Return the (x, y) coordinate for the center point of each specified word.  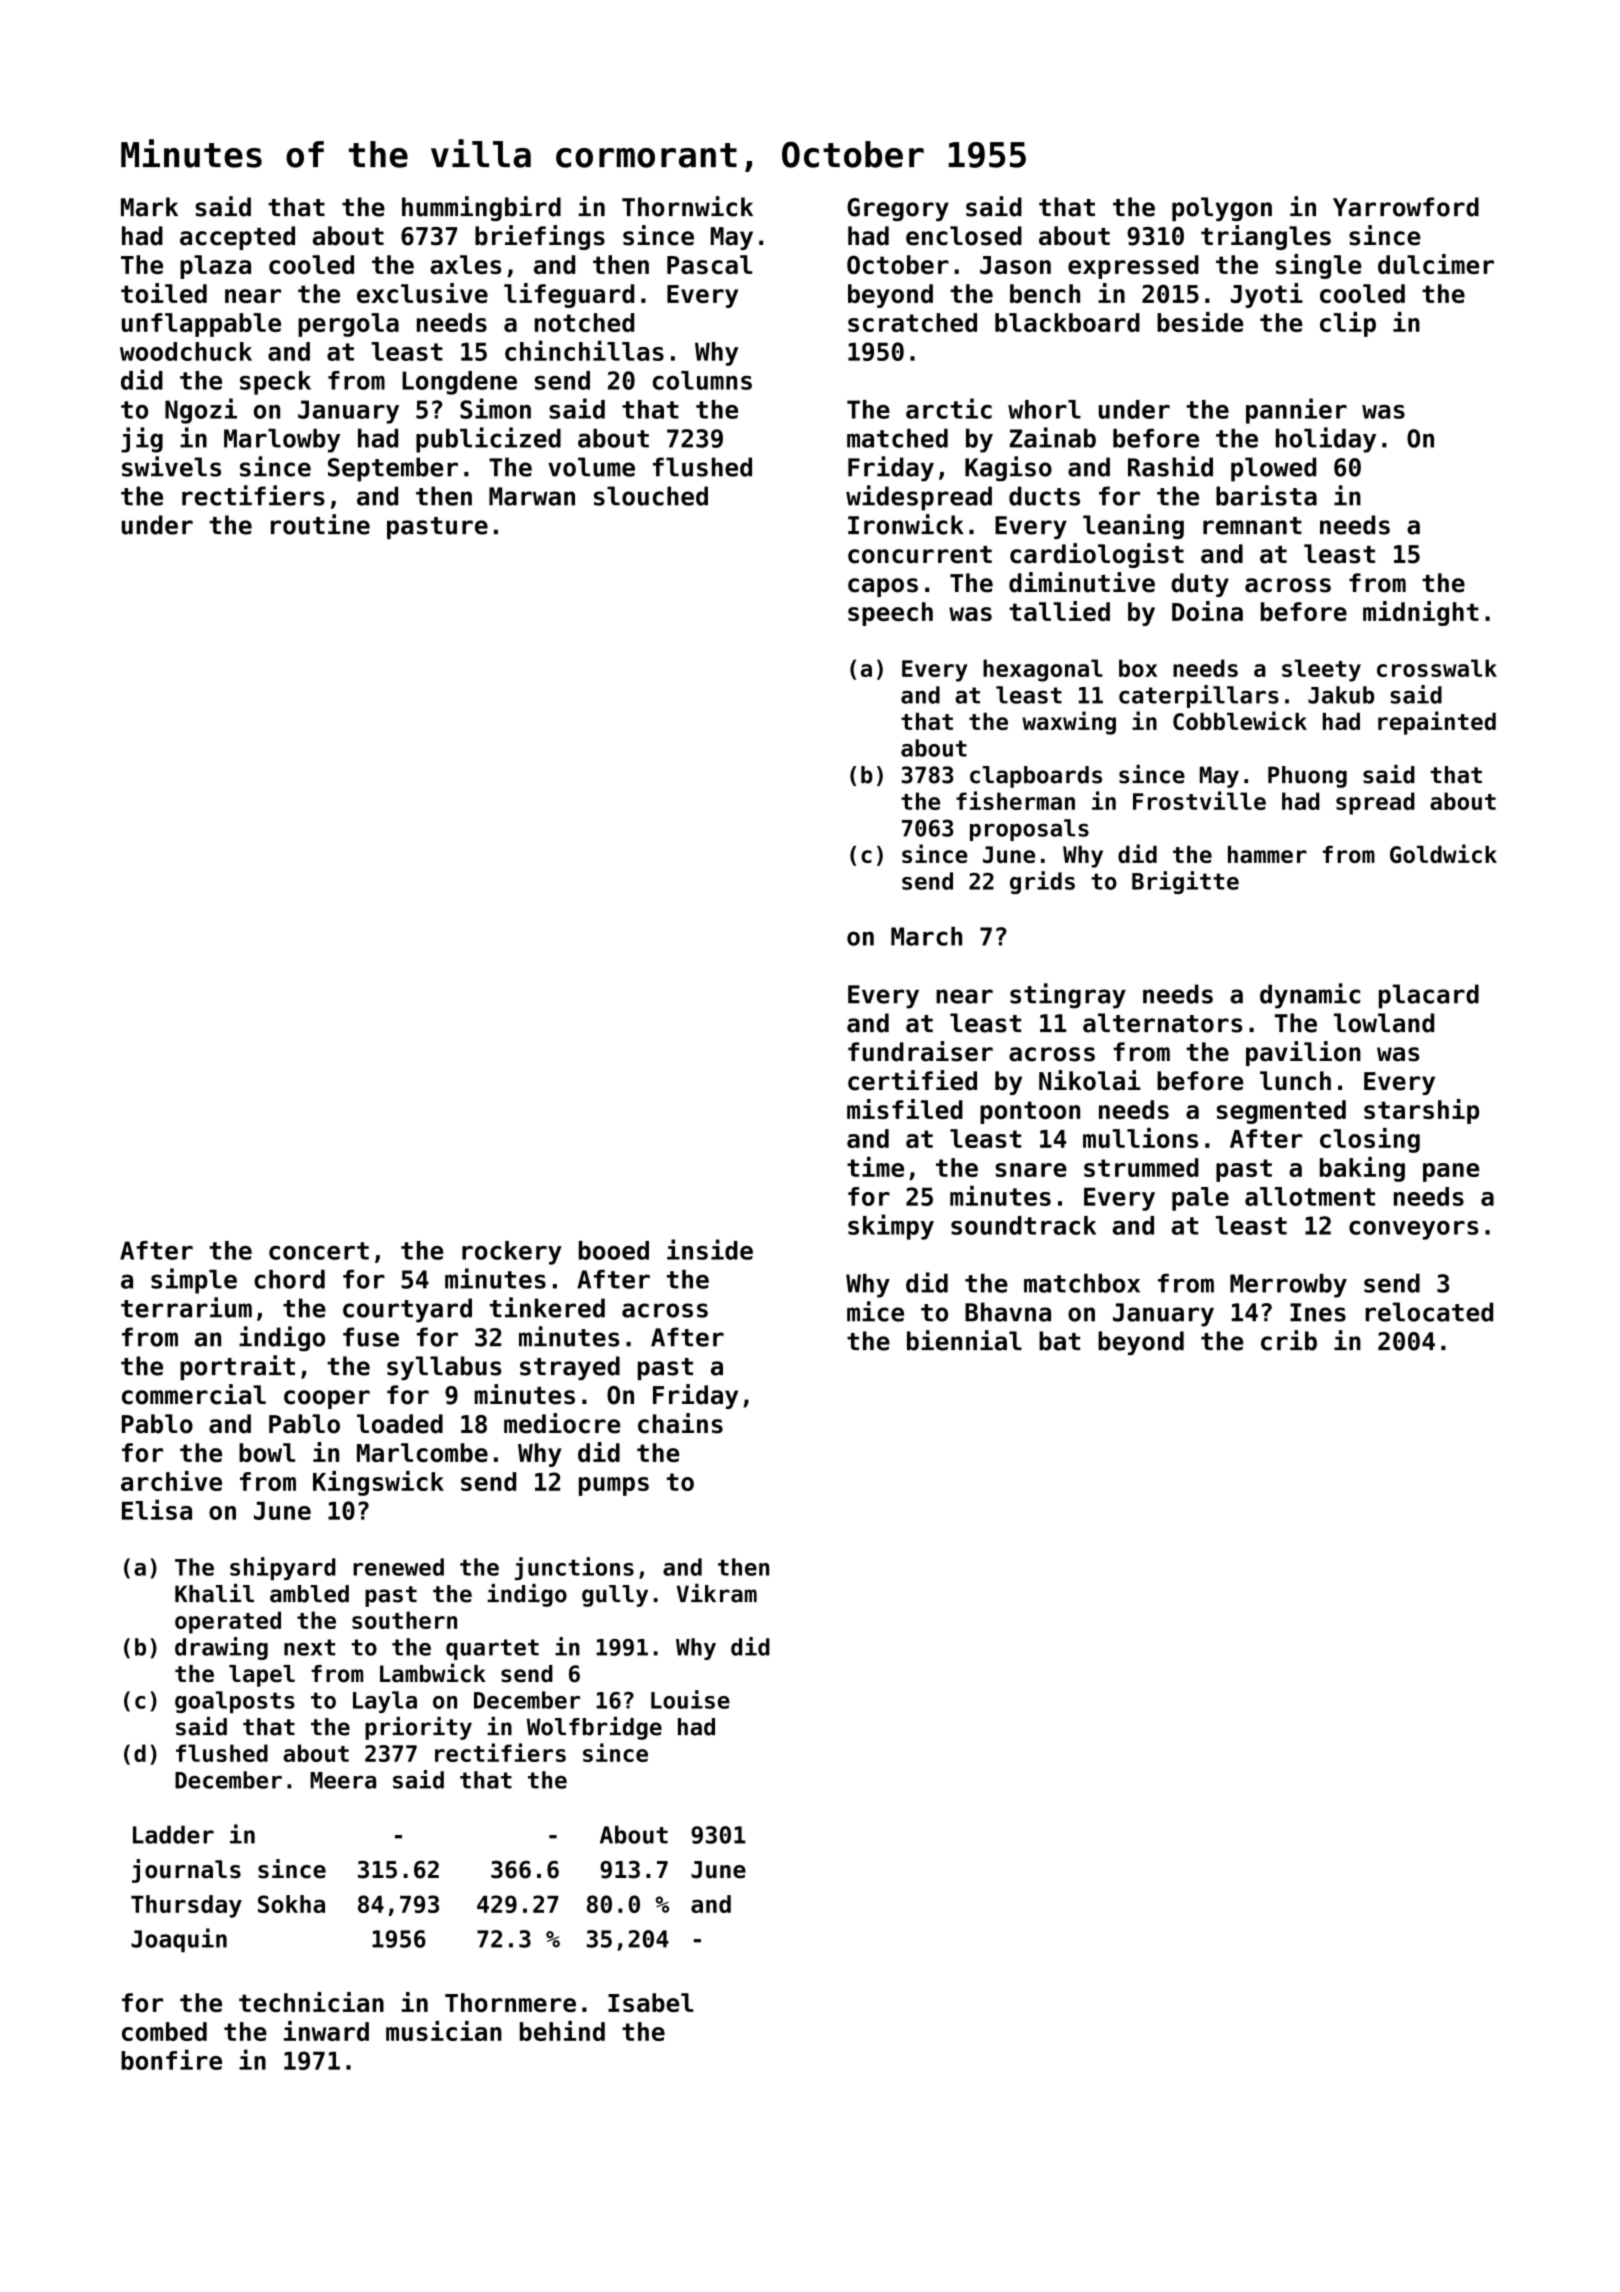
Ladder (173, 1834)
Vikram (717, 1593)
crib (1289, 1340)
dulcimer (1436, 264)
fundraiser (920, 1051)
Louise (690, 1699)
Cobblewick (1240, 720)
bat (1059, 1341)
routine (320, 524)
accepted (237, 238)
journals (186, 1871)
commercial (194, 1394)
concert (319, 1251)
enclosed (964, 236)
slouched (651, 496)
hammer (1267, 854)
